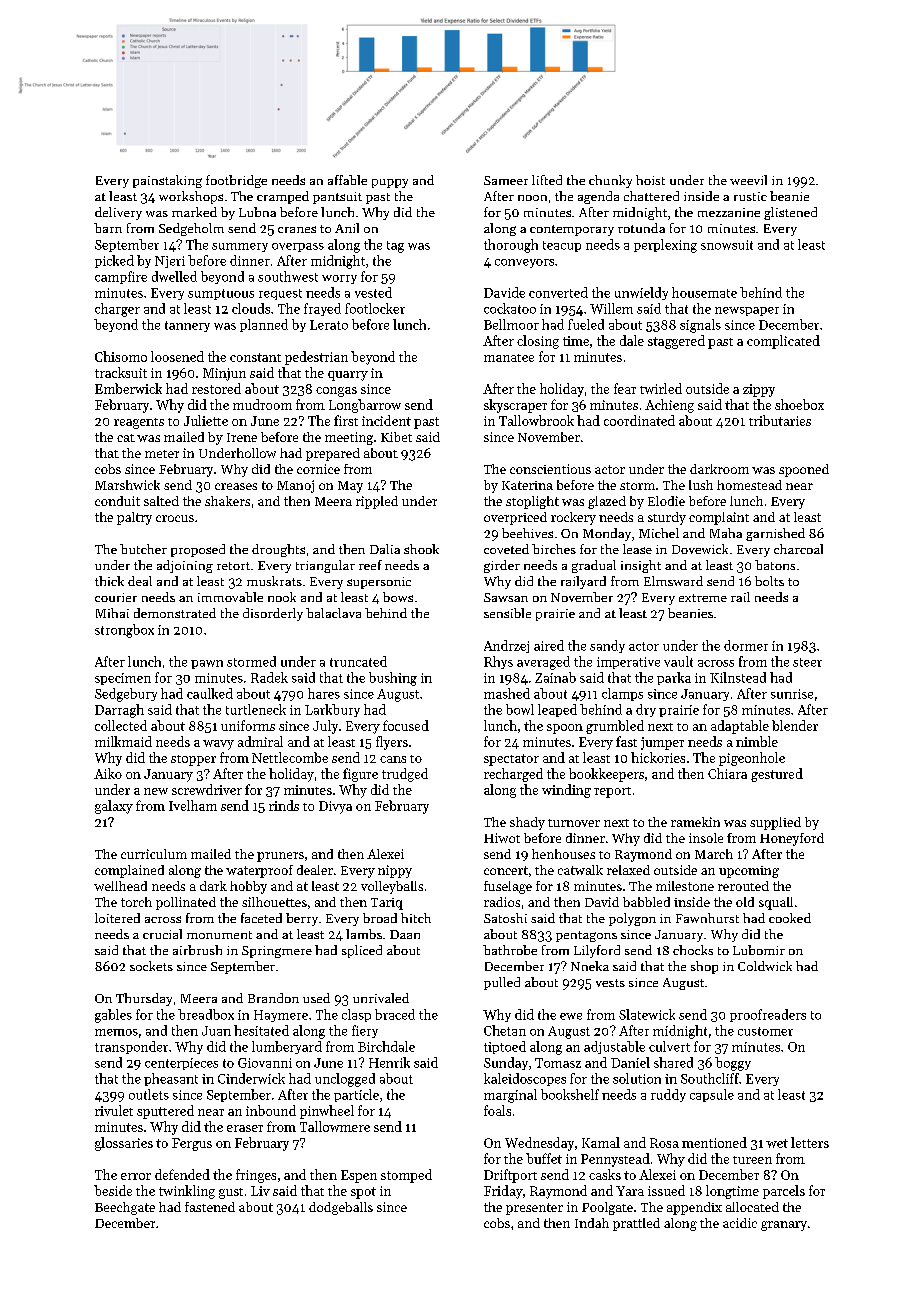  Describe the element at coordinates (125, 1208) in the document. I see `Beechgate` at that location.
